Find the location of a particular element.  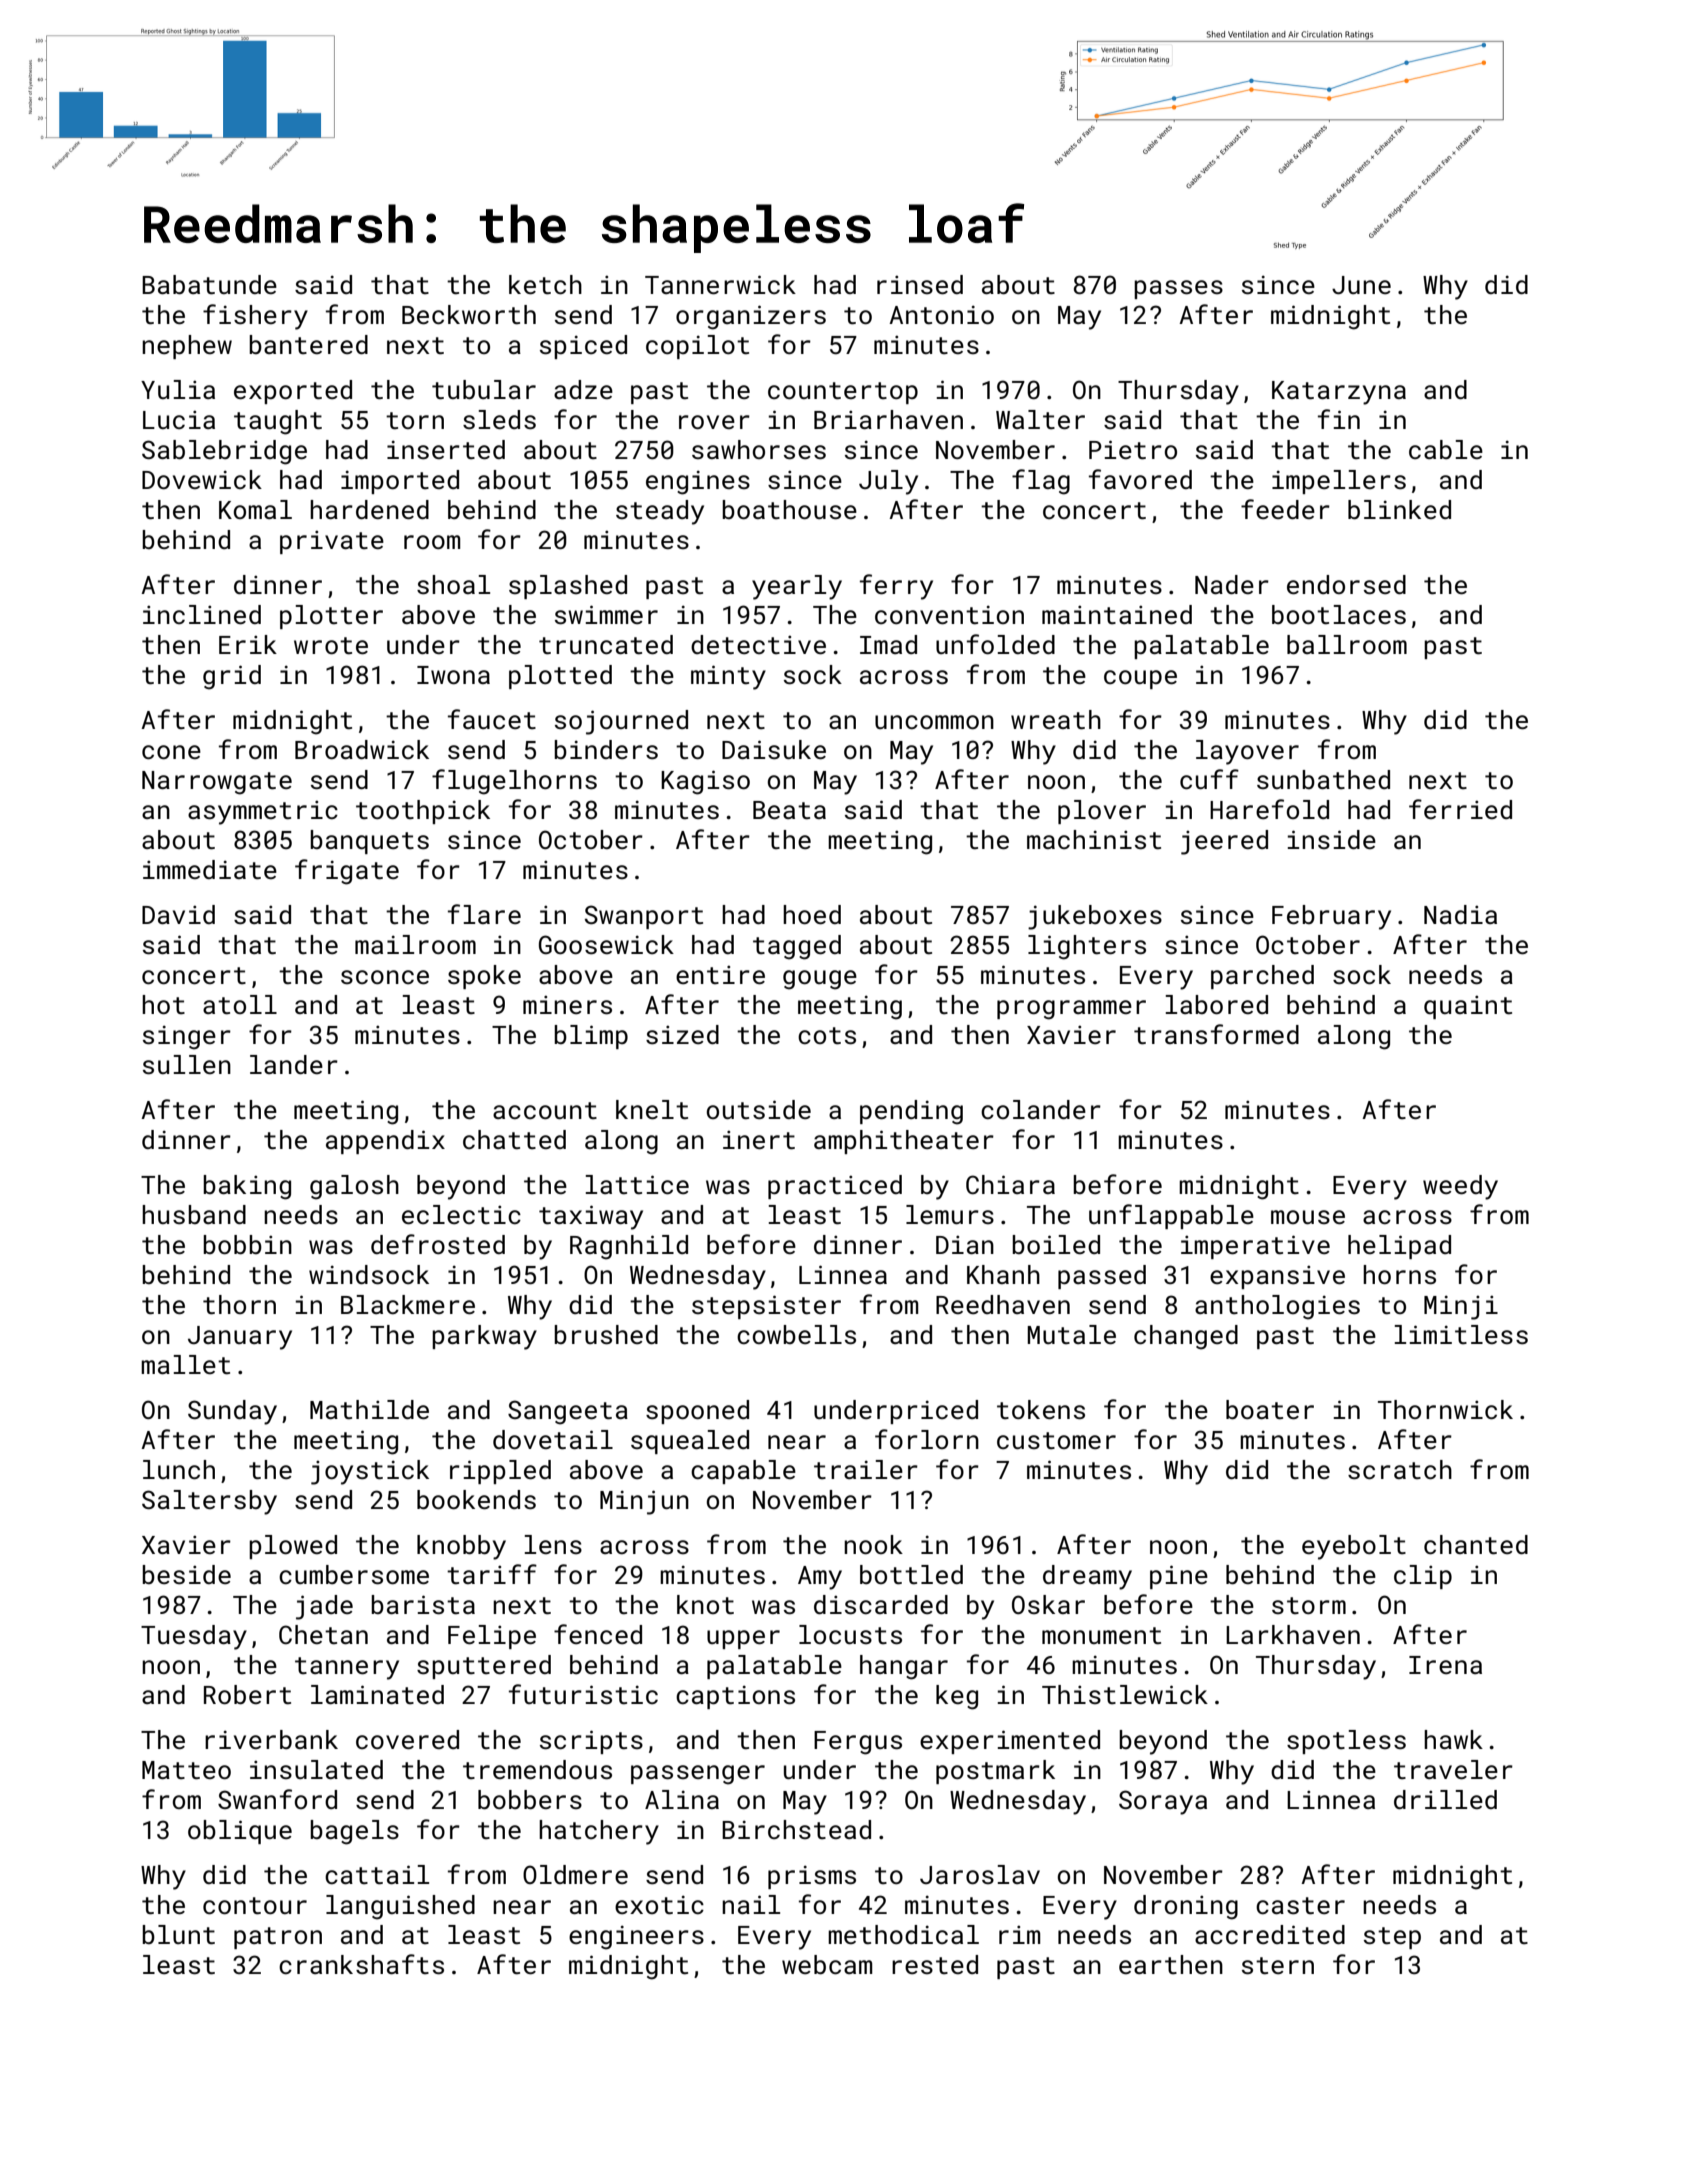

bobbers is located at coordinates (530, 1800).
